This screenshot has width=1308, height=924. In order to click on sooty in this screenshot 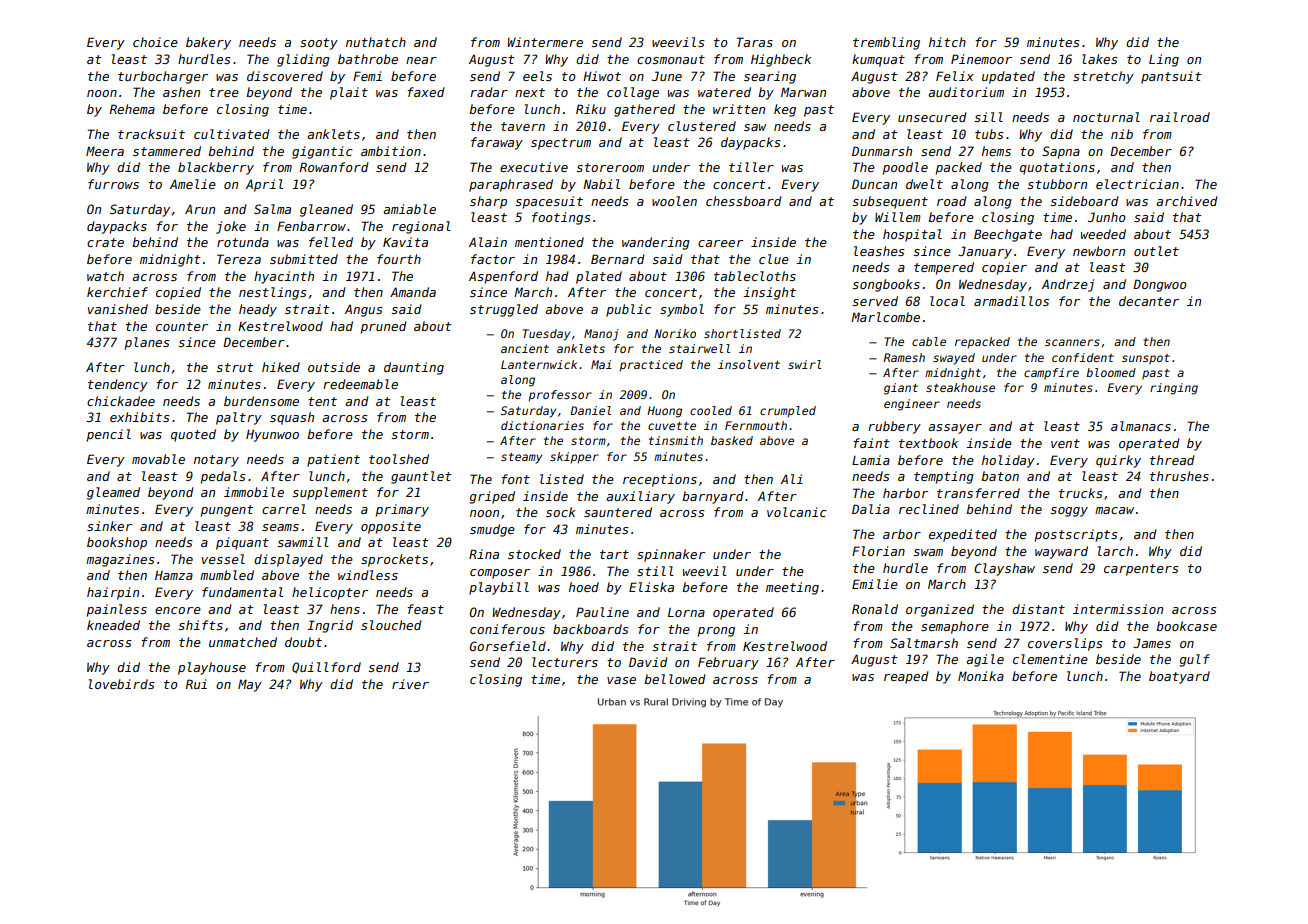, I will do `click(319, 44)`.
